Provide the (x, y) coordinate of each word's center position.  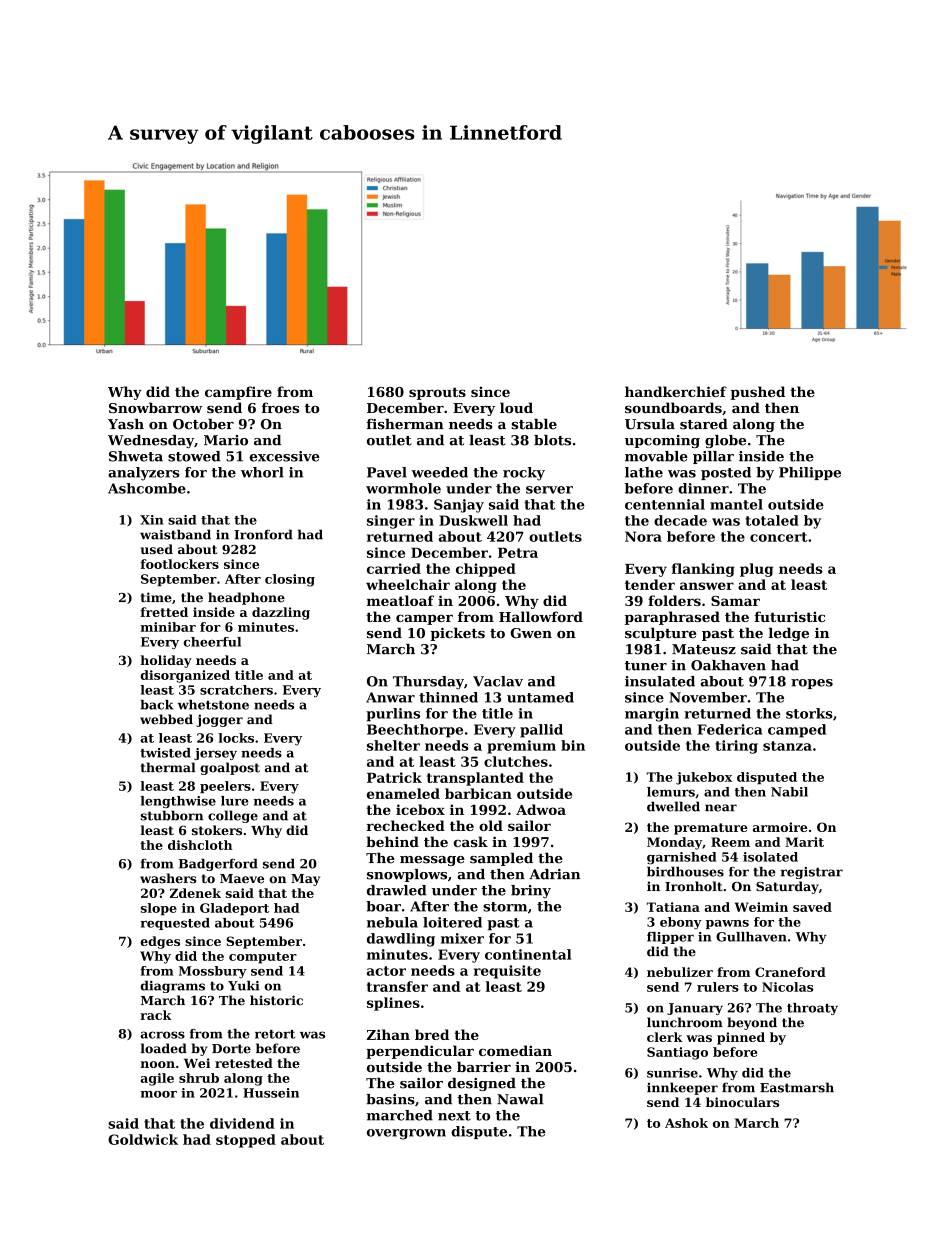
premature (711, 829)
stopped (246, 1141)
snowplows (407, 875)
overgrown (406, 1134)
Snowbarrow (155, 407)
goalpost (230, 768)
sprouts (437, 393)
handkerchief (676, 391)
